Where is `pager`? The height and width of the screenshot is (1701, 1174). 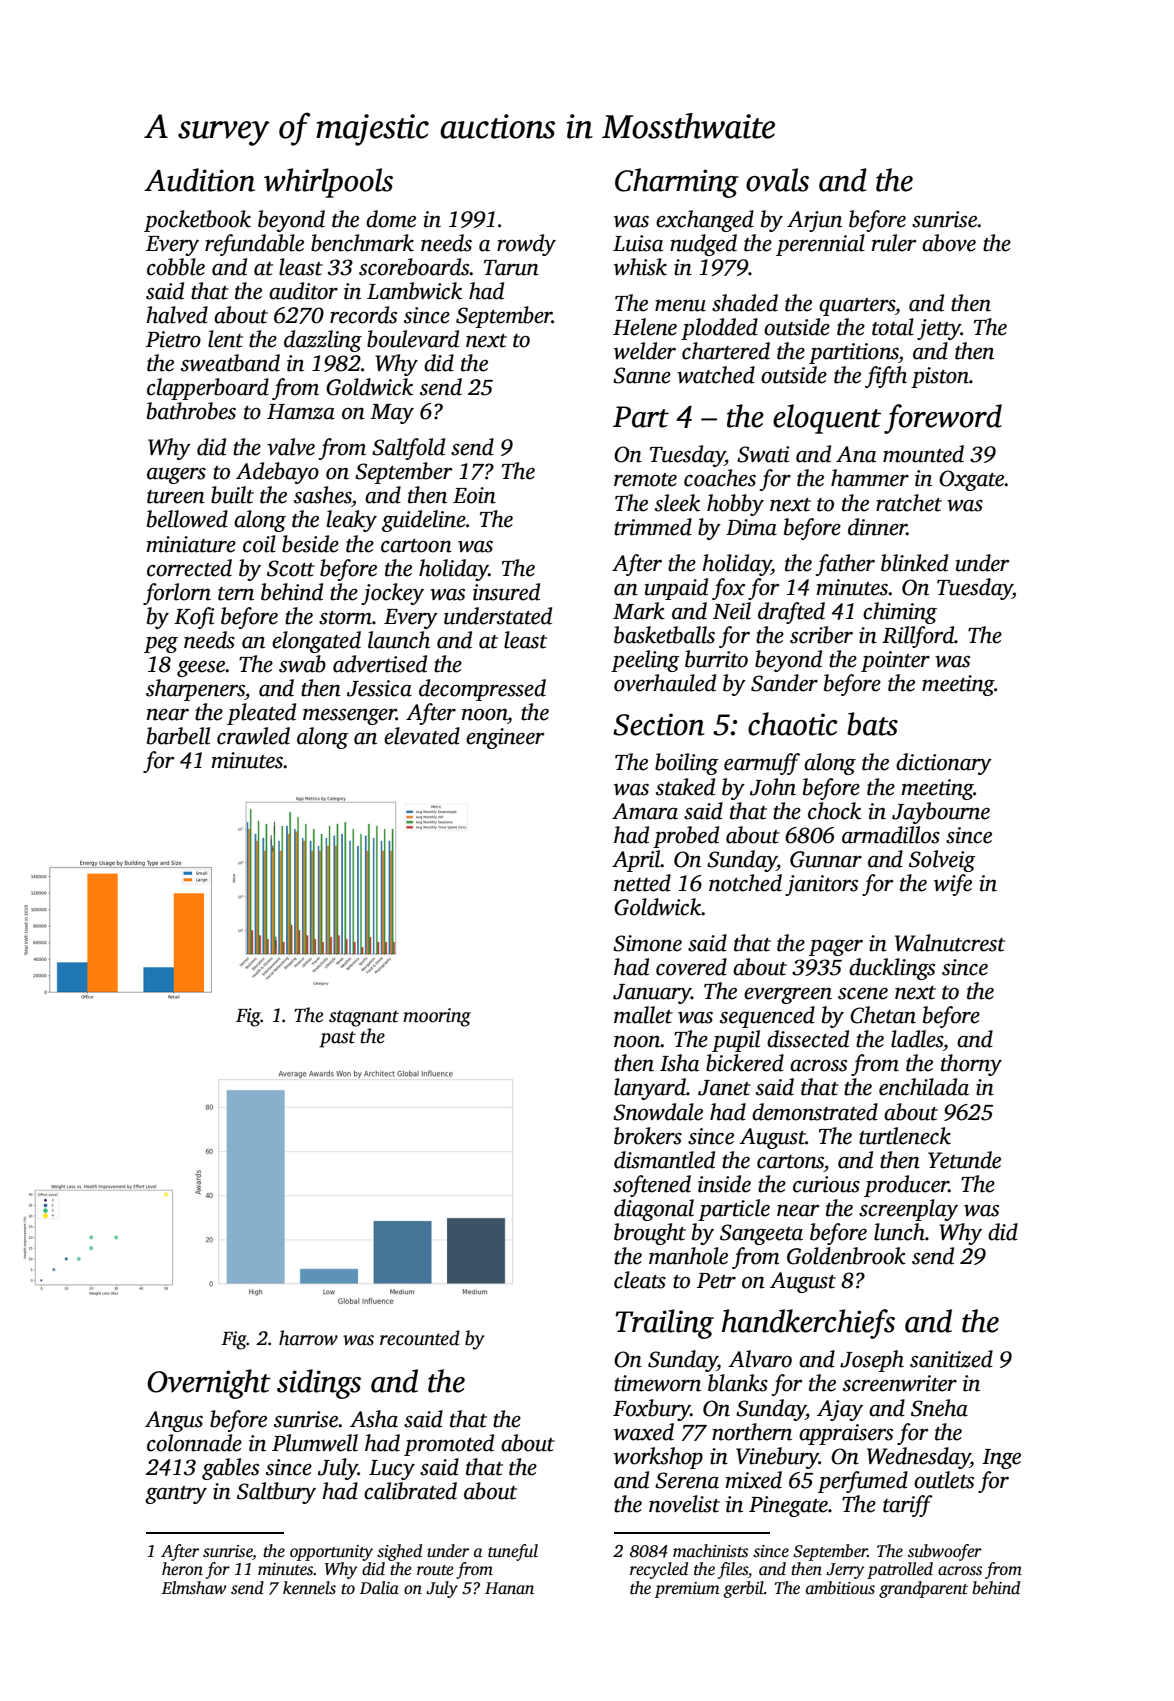 pager is located at coordinates (836, 947).
